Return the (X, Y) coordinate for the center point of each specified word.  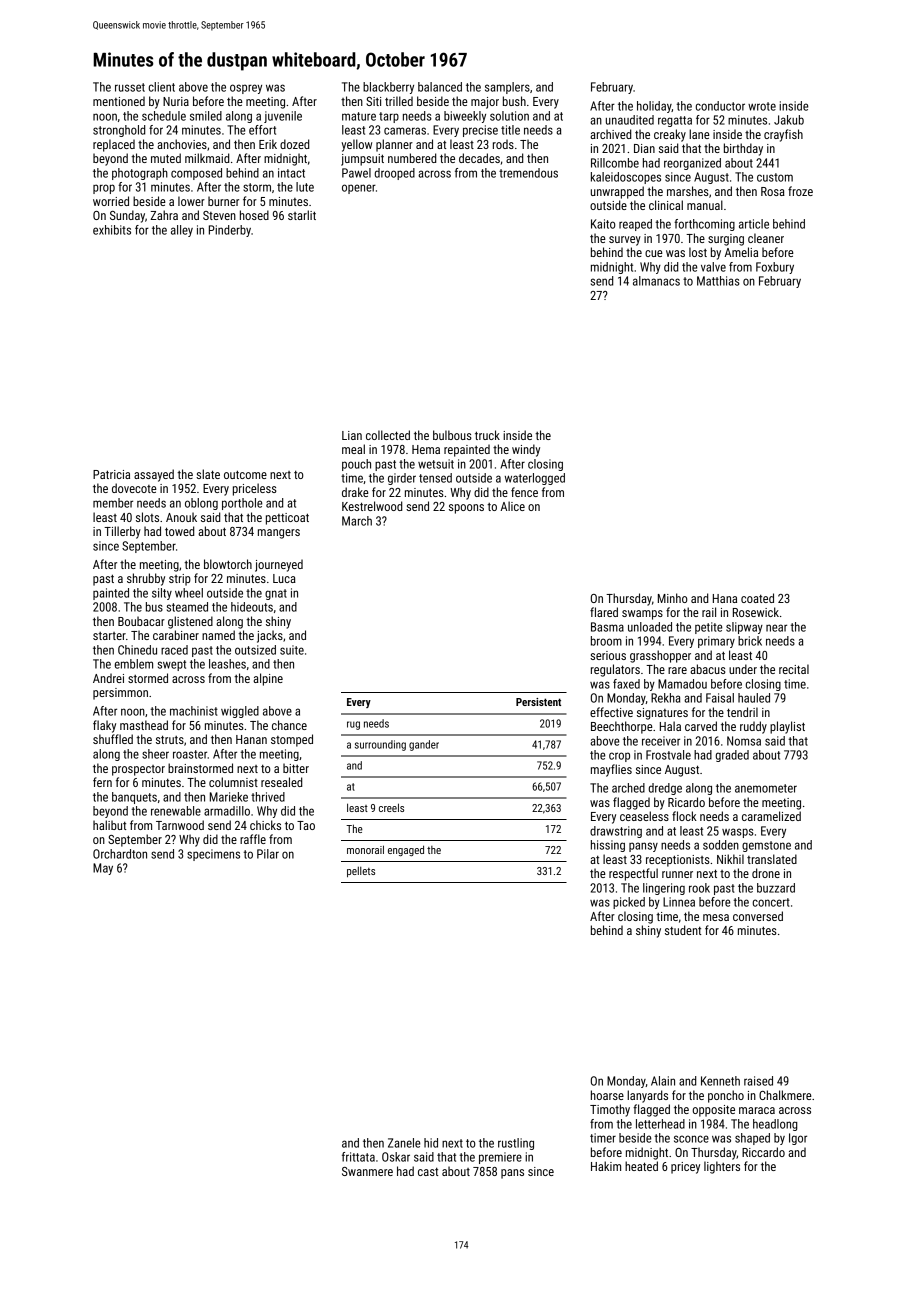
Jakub (789, 120)
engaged (406, 850)
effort (262, 130)
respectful (633, 874)
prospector (138, 770)
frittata (358, 1157)
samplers (507, 88)
